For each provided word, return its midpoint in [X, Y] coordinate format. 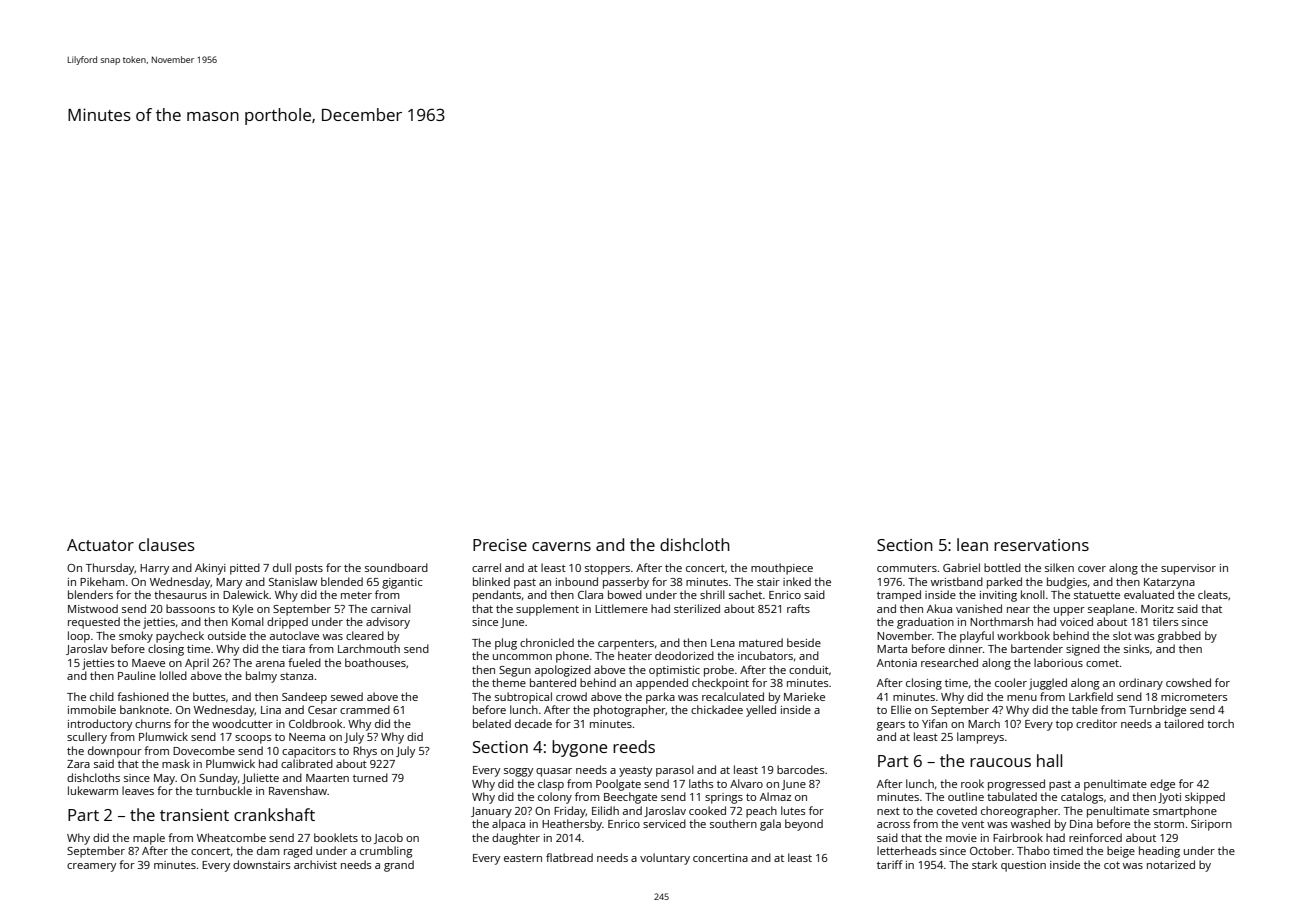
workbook [1023, 635]
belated [492, 723]
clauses [167, 544]
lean [972, 544]
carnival [391, 608]
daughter [516, 839]
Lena [723, 643]
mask [176, 763]
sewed [347, 696]
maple [149, 839]
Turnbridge [1157, 711]
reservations [1041, 545]
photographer [630, 711]
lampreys [980, 738]
